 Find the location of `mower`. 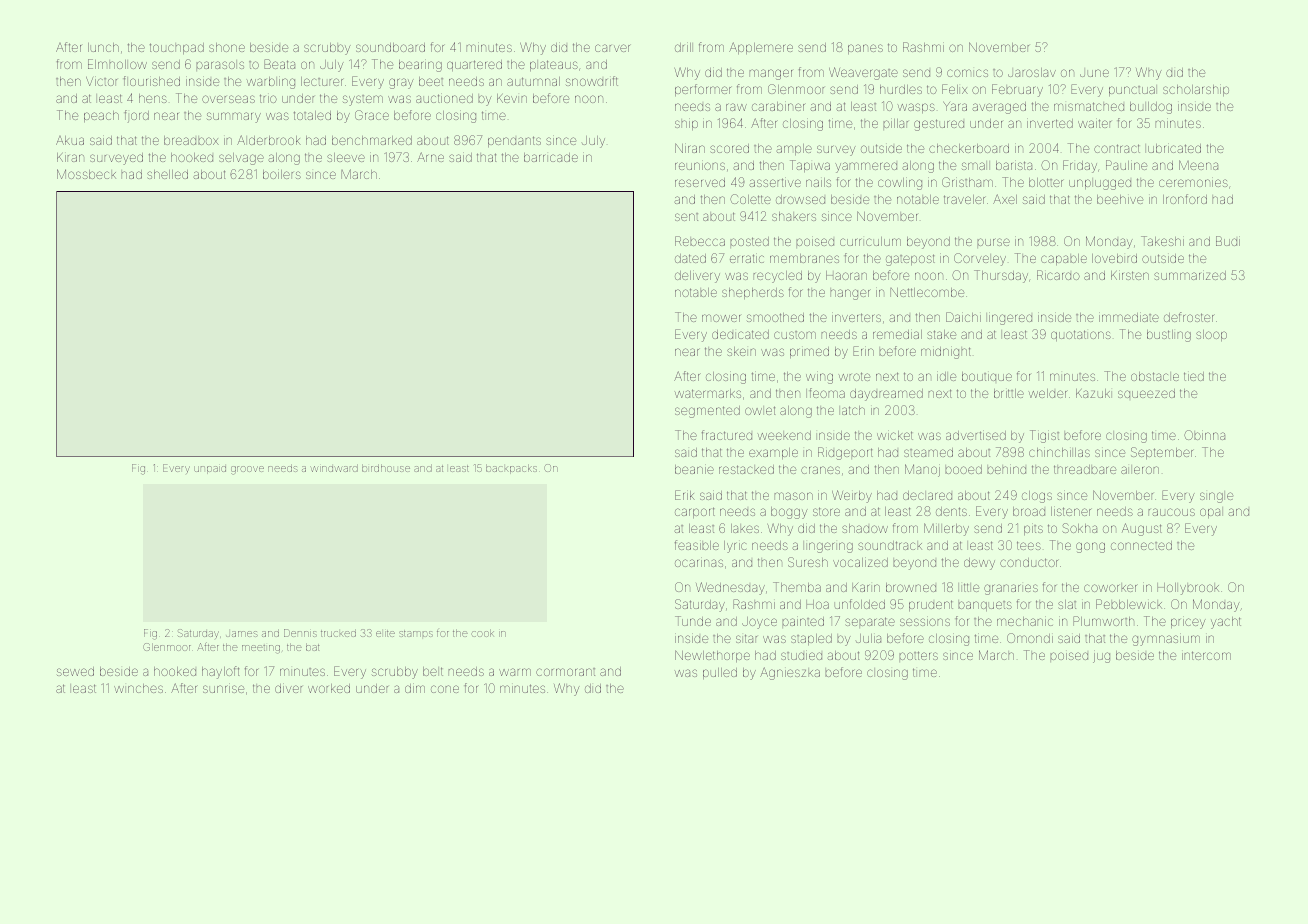

mower is located at coordinates (721, 318).
